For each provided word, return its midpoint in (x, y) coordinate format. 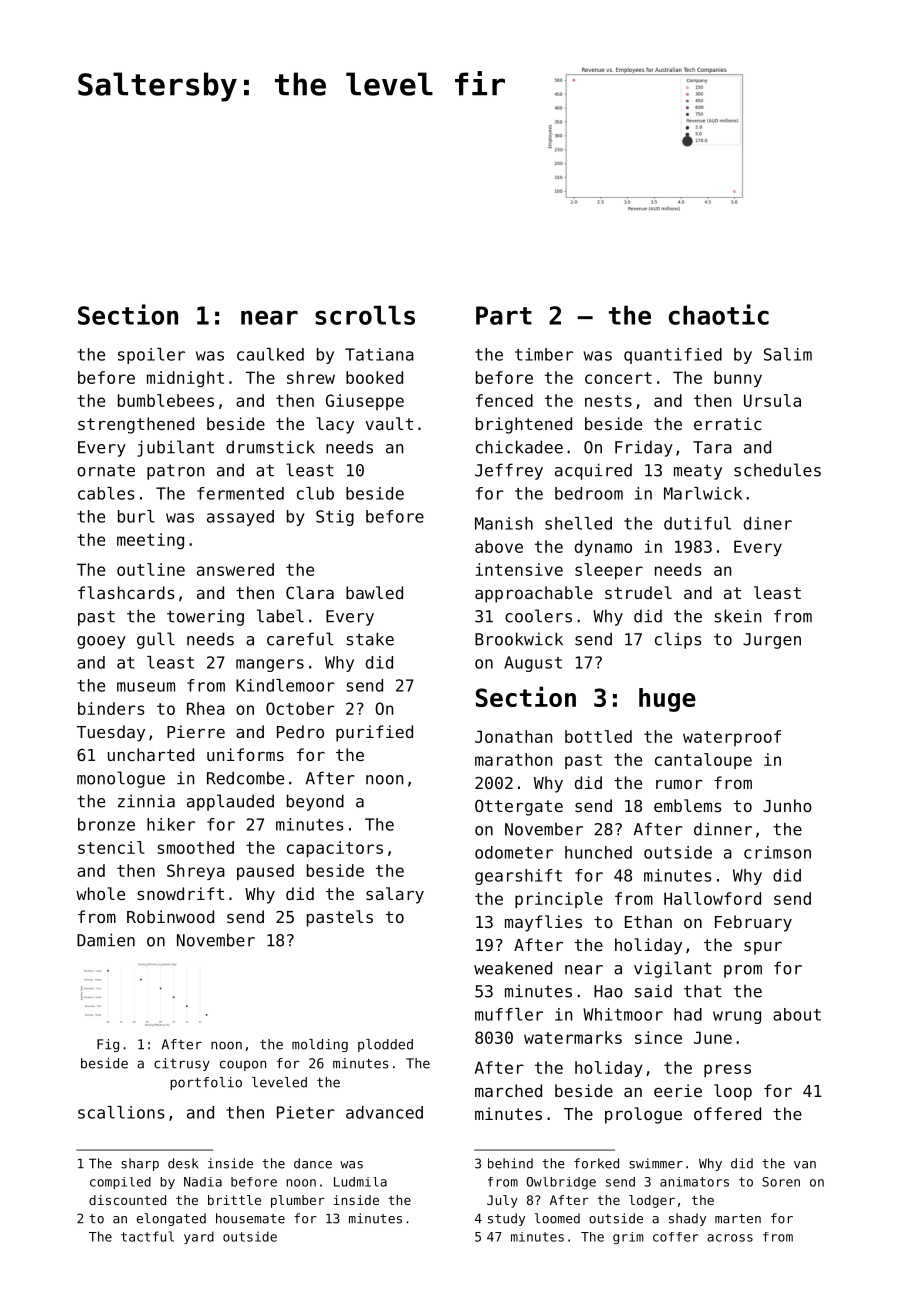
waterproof (732, 738)
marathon (513, 759)
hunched (598, 852)
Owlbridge (561, 1183)
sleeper (609, 571)
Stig (335, 518)
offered (727, 1113)
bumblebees (166, 400)
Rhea (206, 708)
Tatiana (379, 354)
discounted (127, 1200)
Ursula (772, 400)
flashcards (126, 592)
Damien (106, 940)
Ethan (648, 921)
